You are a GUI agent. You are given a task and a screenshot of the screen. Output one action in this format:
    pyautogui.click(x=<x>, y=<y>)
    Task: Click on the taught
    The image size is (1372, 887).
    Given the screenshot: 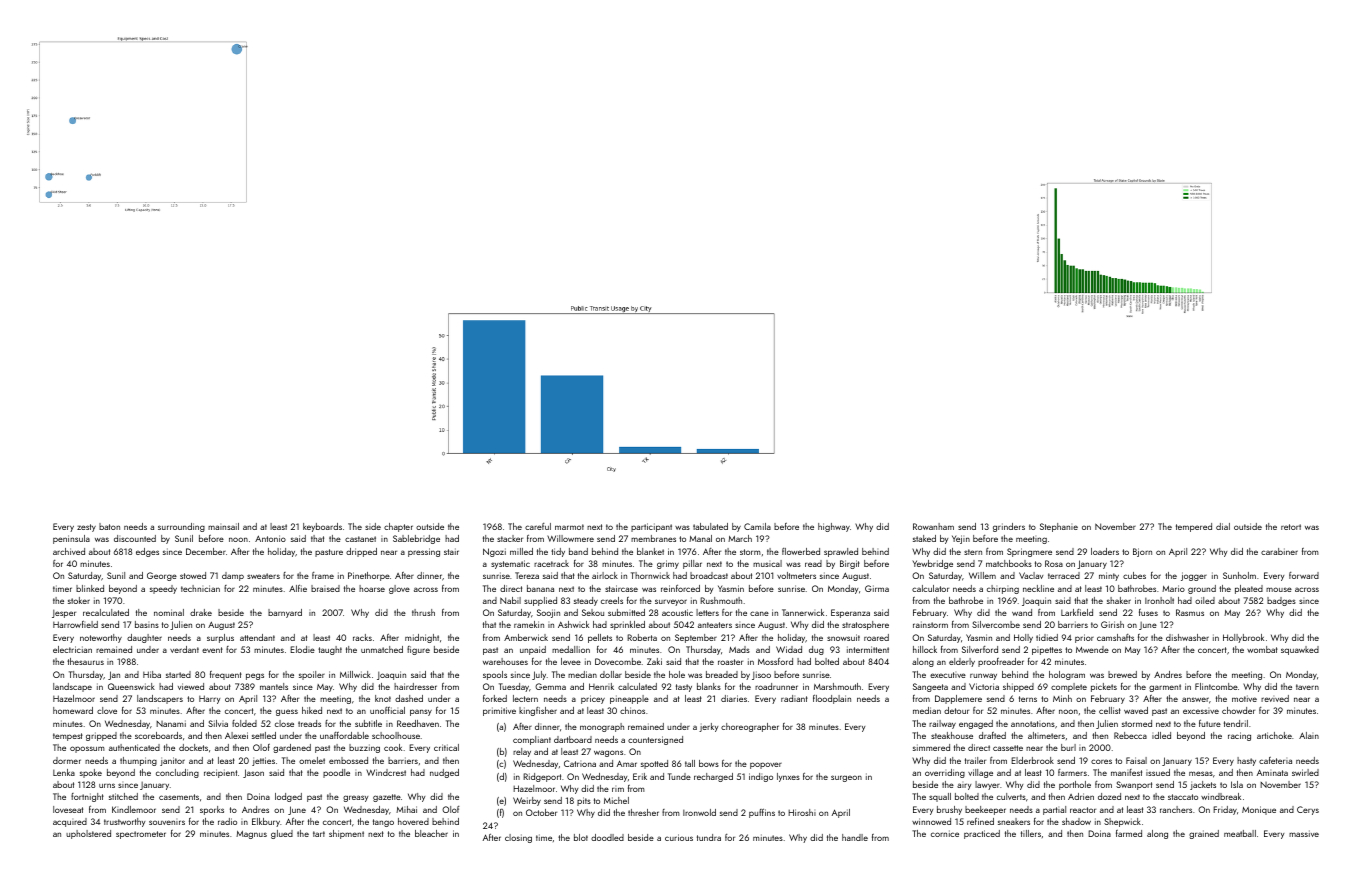 What is the action you would take?
    pyautogui.click(x=330, y=650)
